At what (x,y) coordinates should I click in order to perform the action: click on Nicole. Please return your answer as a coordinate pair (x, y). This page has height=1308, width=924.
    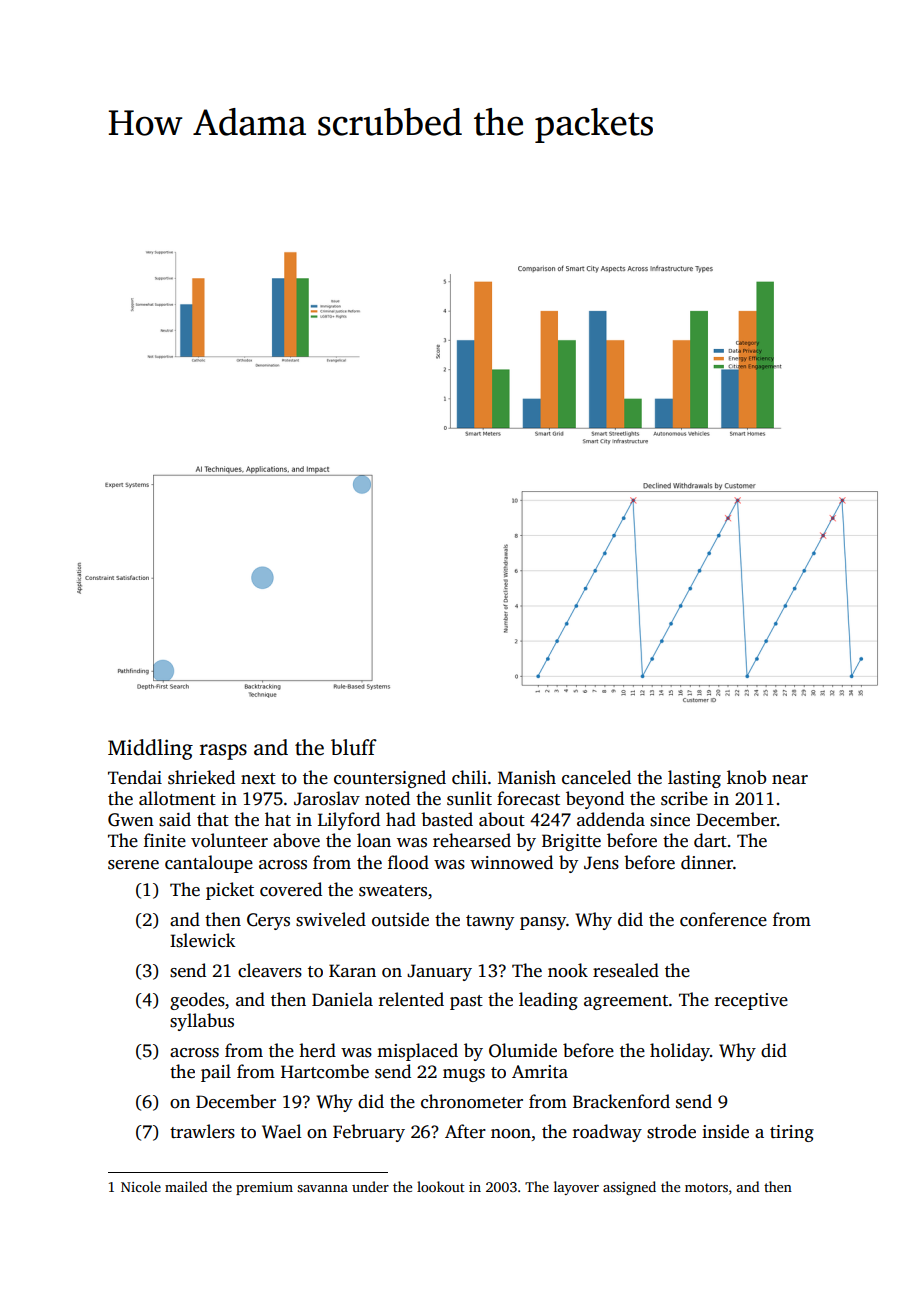
    Looking at the image, I should click on (141, 1186).
